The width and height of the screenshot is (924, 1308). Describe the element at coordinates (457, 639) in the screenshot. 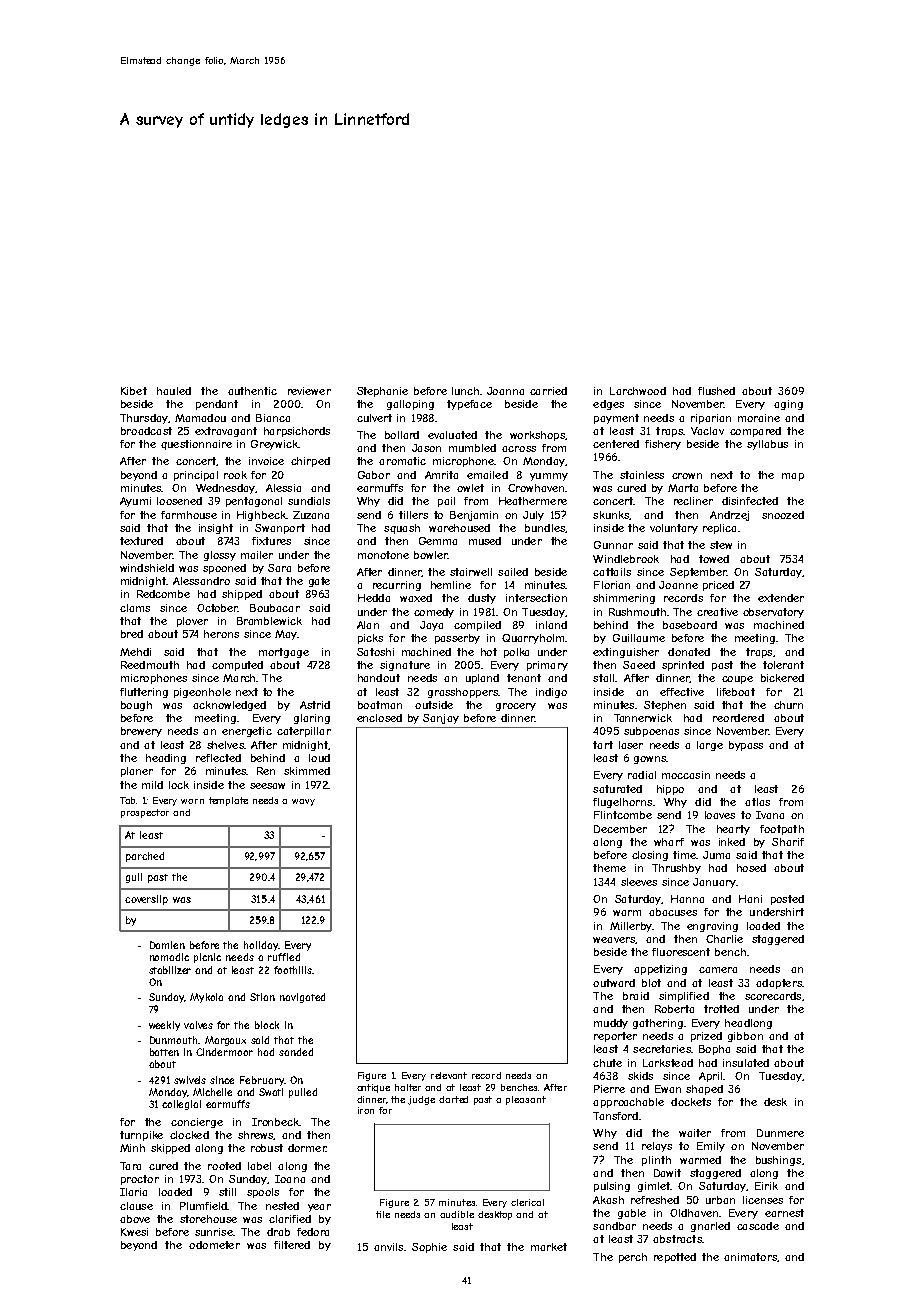

I see `passerby` at that location.
